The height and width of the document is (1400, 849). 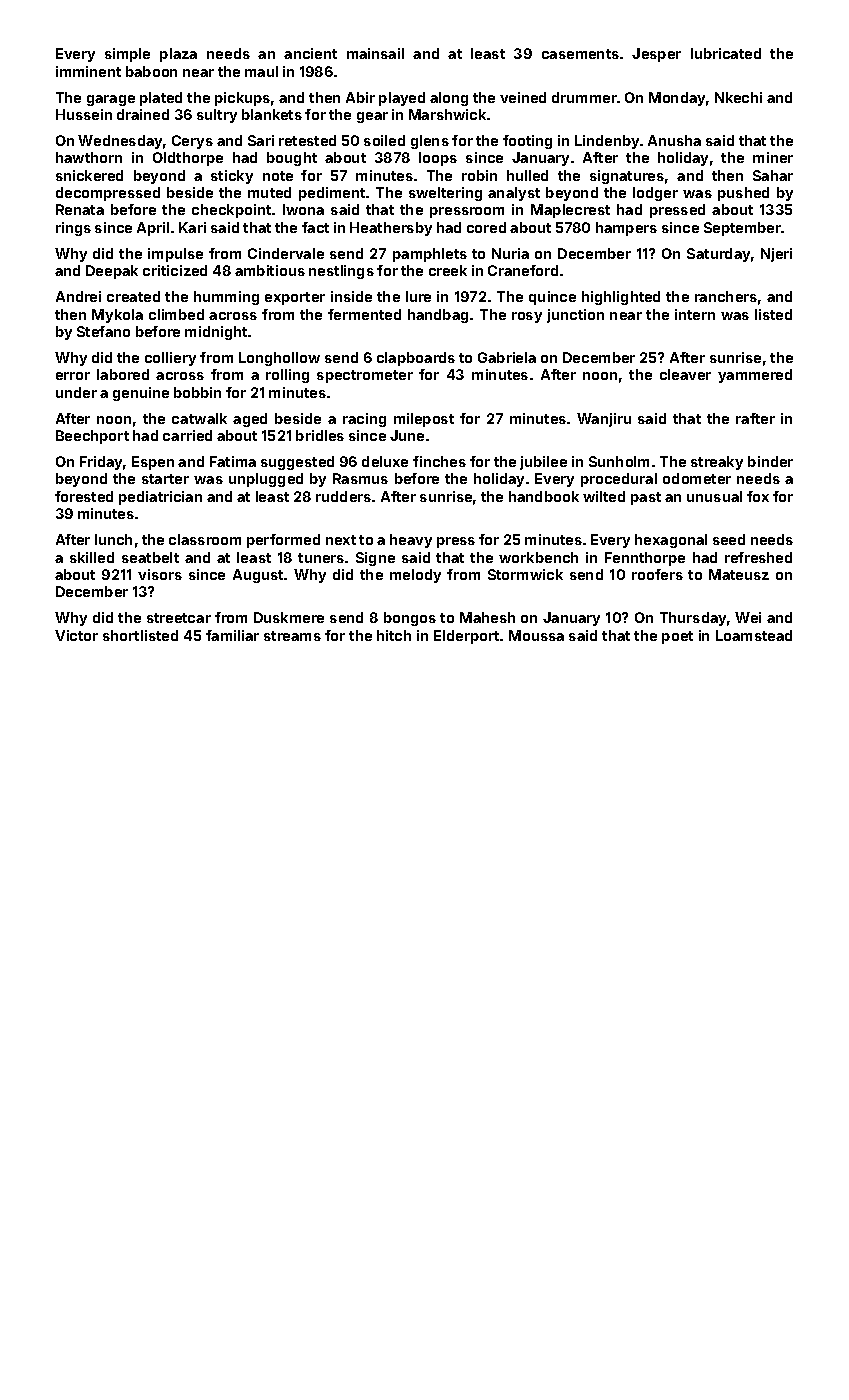 I want to click on Jesper, so click(x=656, y=55).
